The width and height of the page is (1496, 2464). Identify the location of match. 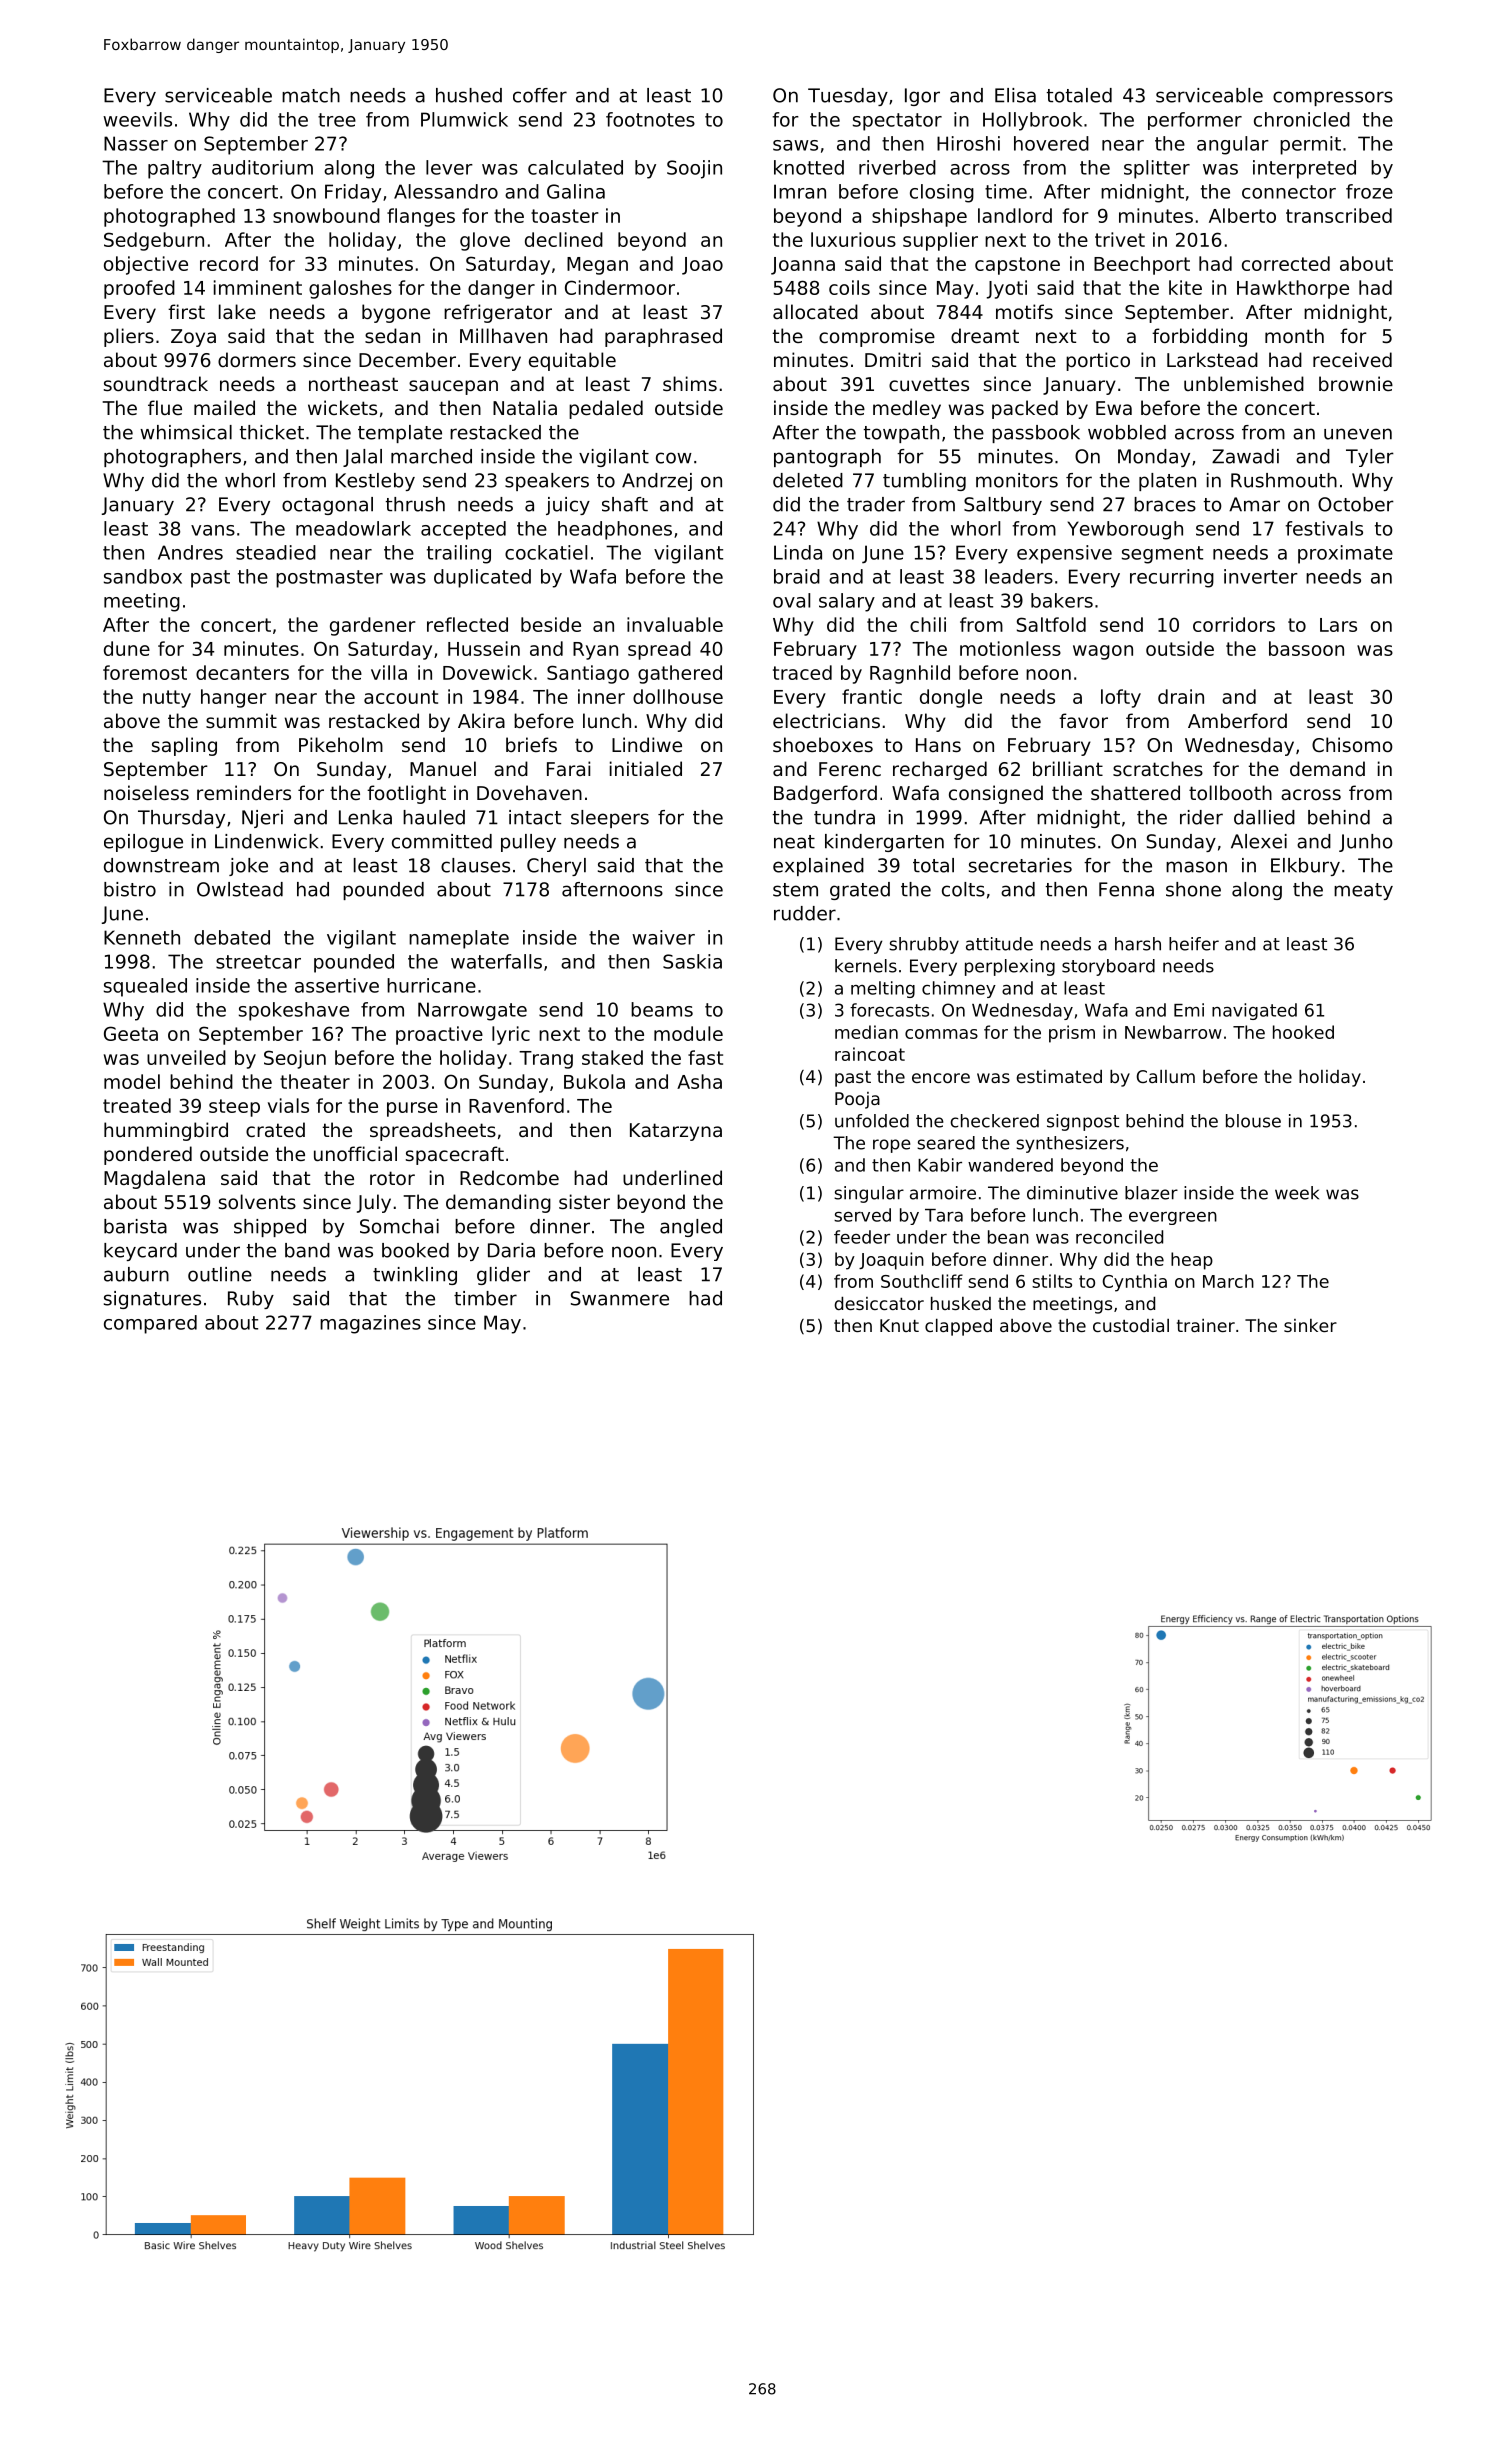
(311, 95).
